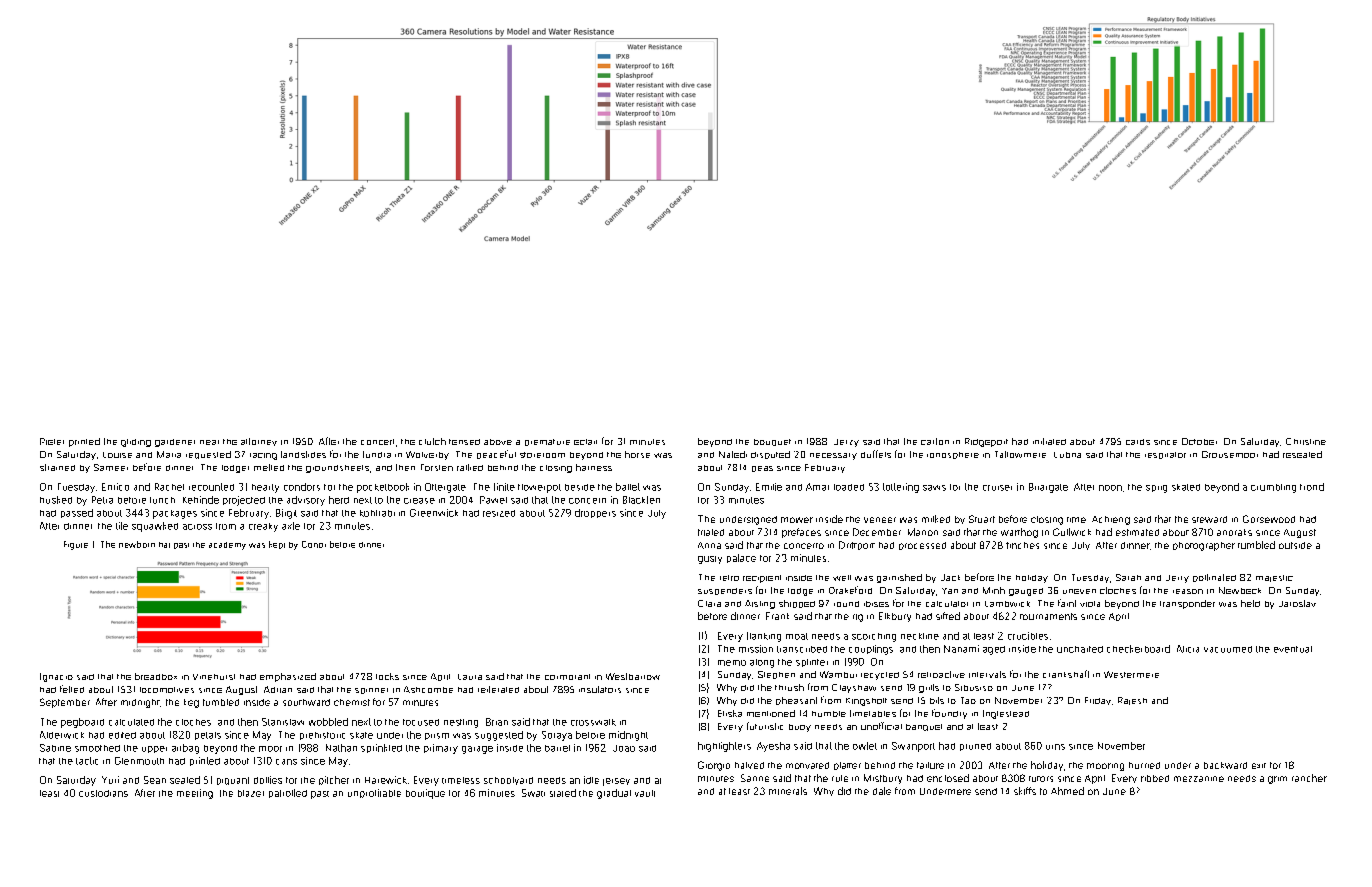 The height and width of the document is (887, 1372). I want to click on calculator, so click(947, 604).
